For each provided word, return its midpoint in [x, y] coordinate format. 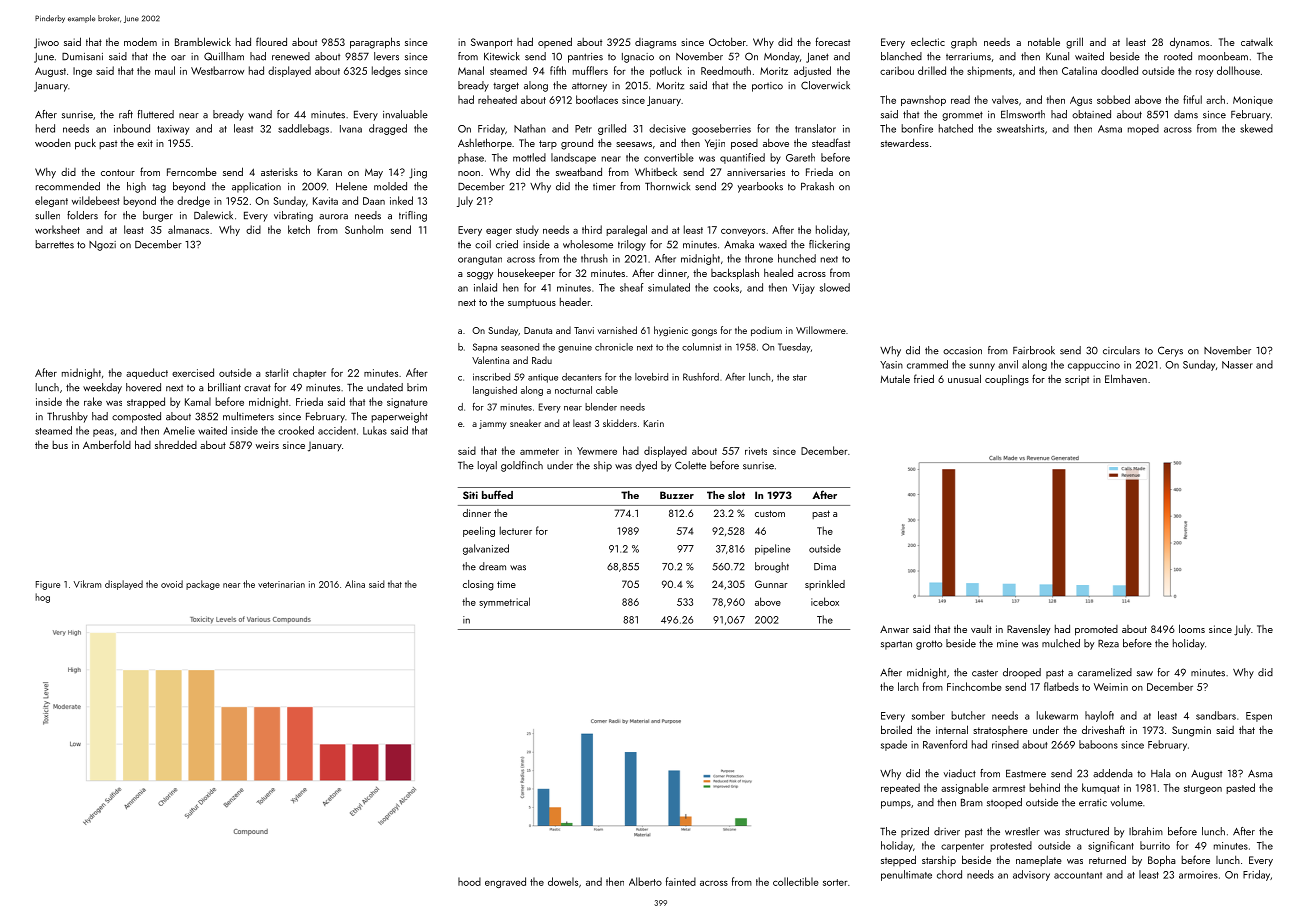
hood [469, 881]
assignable [965, 788]
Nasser [1237, 365]
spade [894, 745]
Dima [825, 567]
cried [507, 244]
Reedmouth [726, 70]
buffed [497, 494]
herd [45, 128]
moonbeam [1223, 56]
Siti [470, 495]
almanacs [188, 229]
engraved [505, 882]
